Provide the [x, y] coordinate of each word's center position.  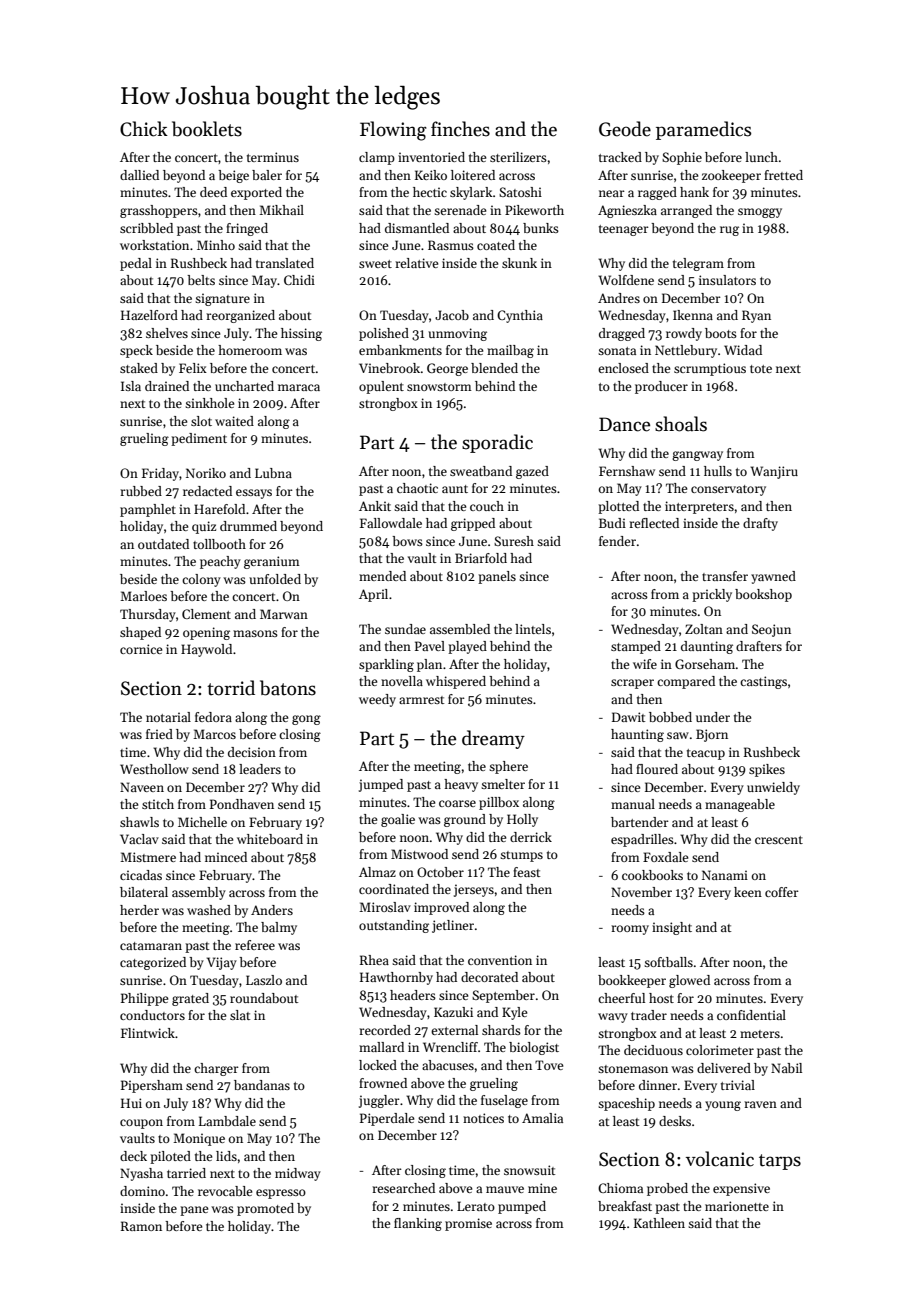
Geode [625, 129]
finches [460, 129]
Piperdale [387, 1119]
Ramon [141, 1226]
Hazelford [149, 315]
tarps [780, 1162]
